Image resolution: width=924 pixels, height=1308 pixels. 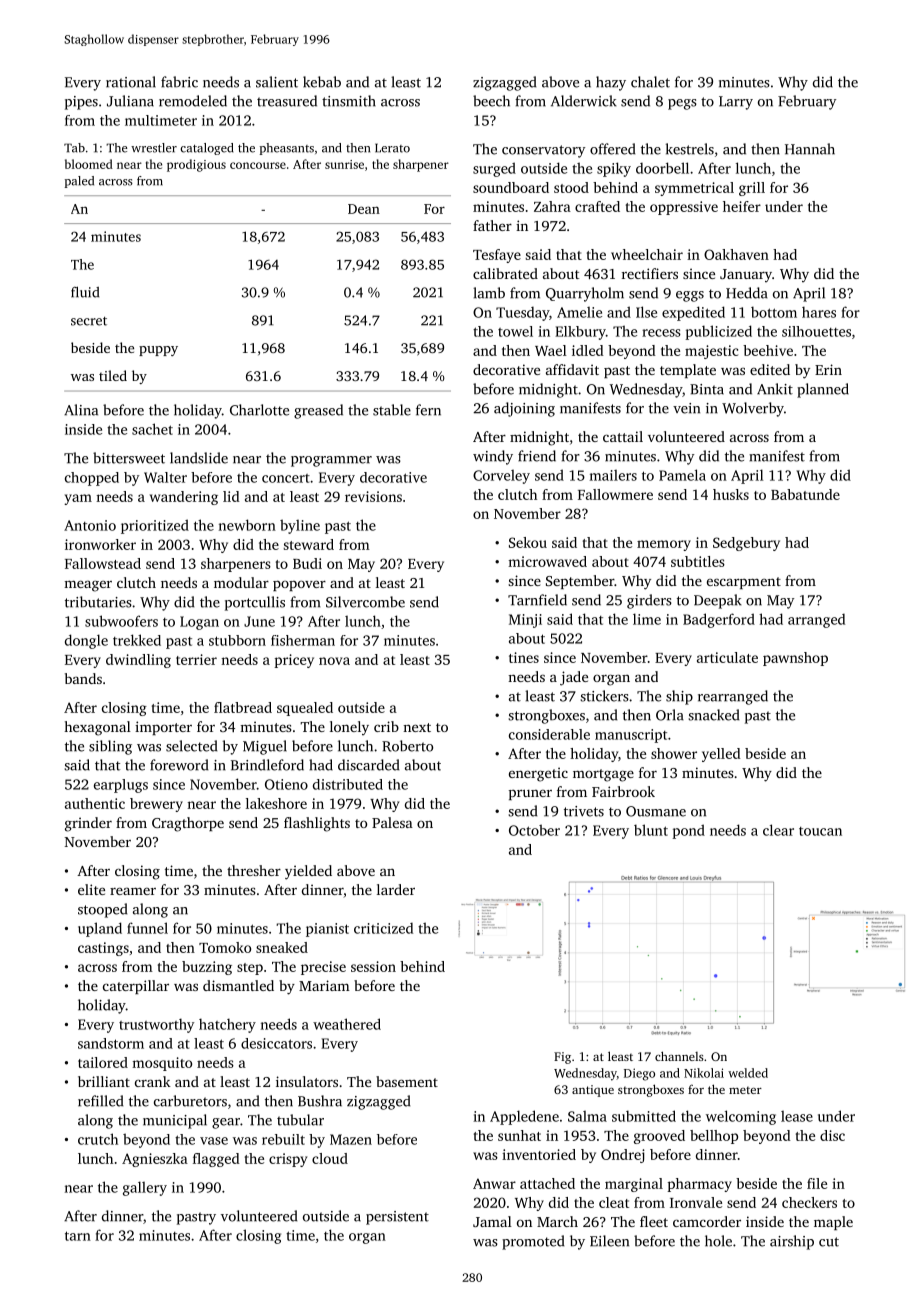 What do you see at coordinates (823, 390) in the screenshot?
I see `planned` at bounding box center [823, 390].
